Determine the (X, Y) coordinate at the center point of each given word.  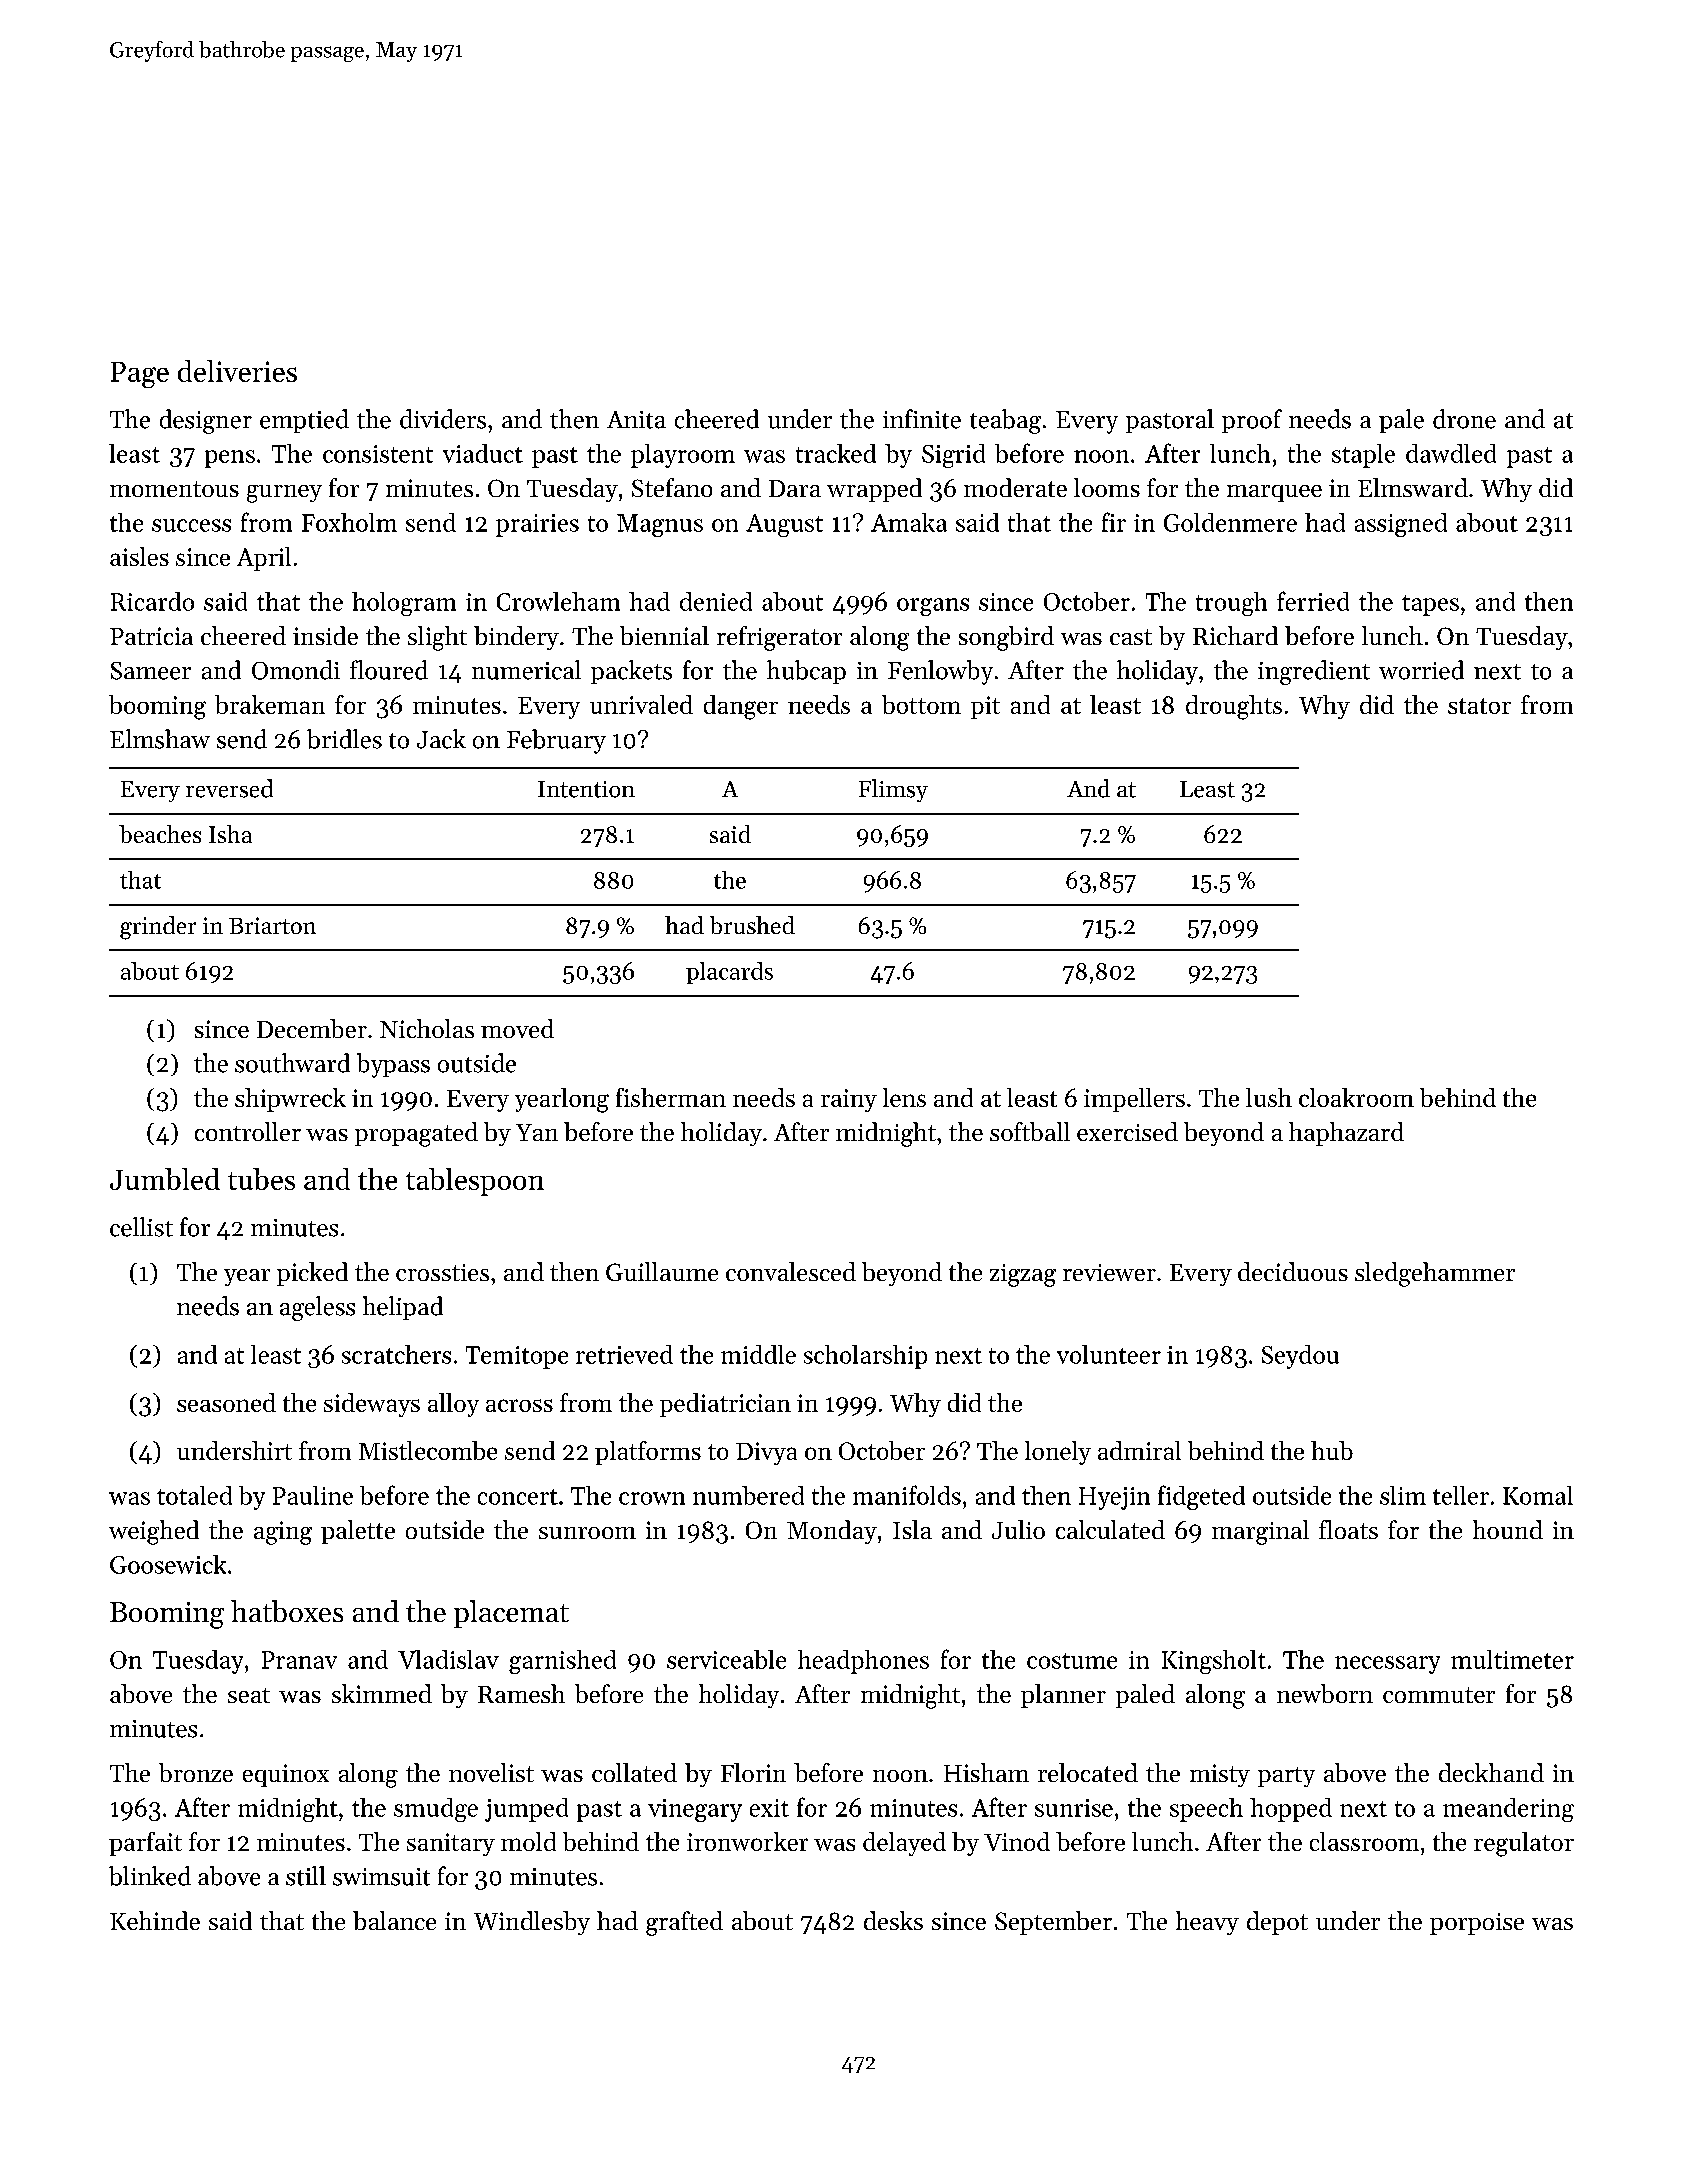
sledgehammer (1435, 1274)
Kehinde (155, 1920)
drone (1464, 419)
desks (893, 1920)
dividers (443, 419)
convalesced (791, 1271)
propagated (416, 1134)
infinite (922, 419)
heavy (1207, 1923)
